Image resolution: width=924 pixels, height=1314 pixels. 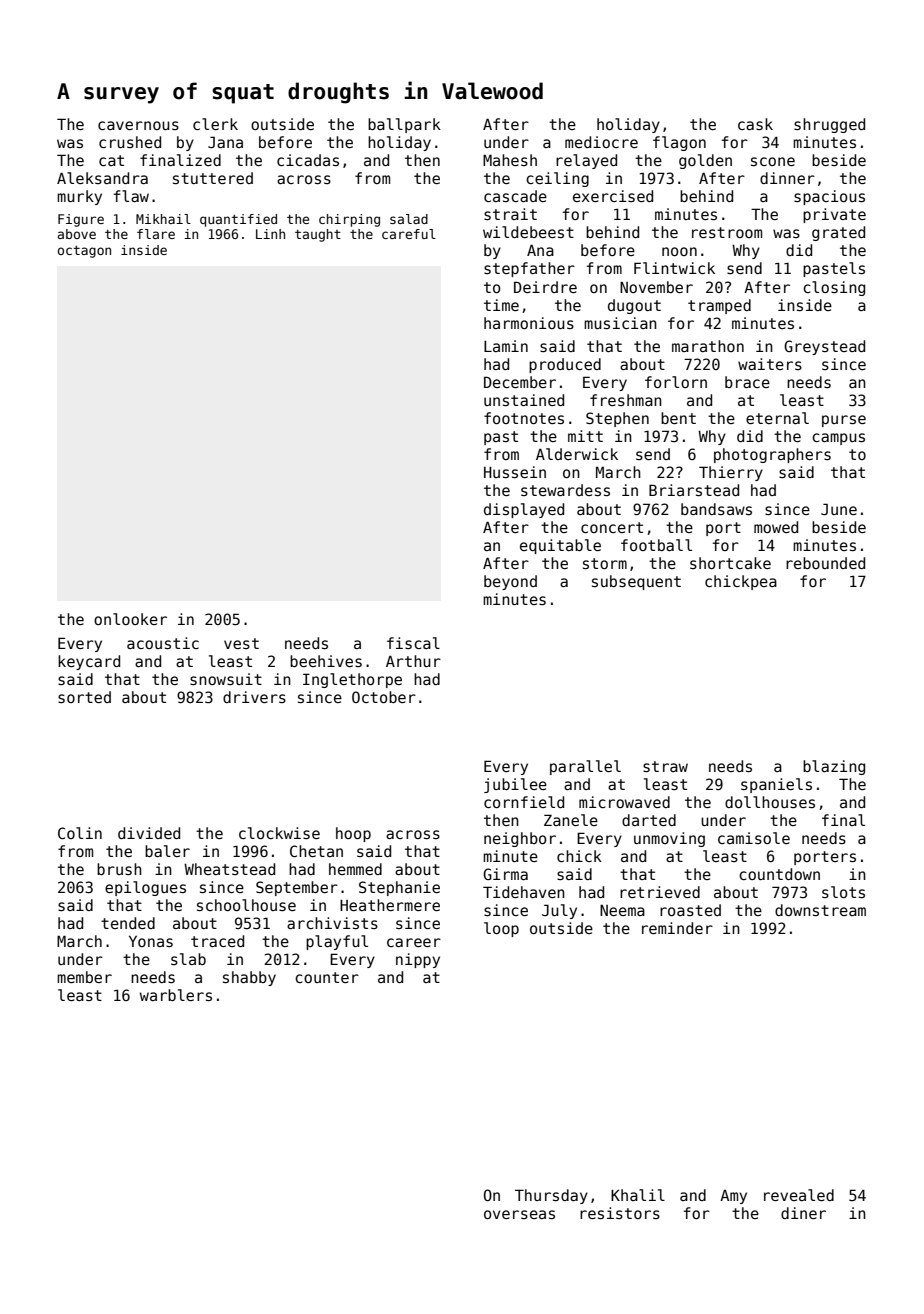 I want to click on hoop, so click(x=353, y=834).
